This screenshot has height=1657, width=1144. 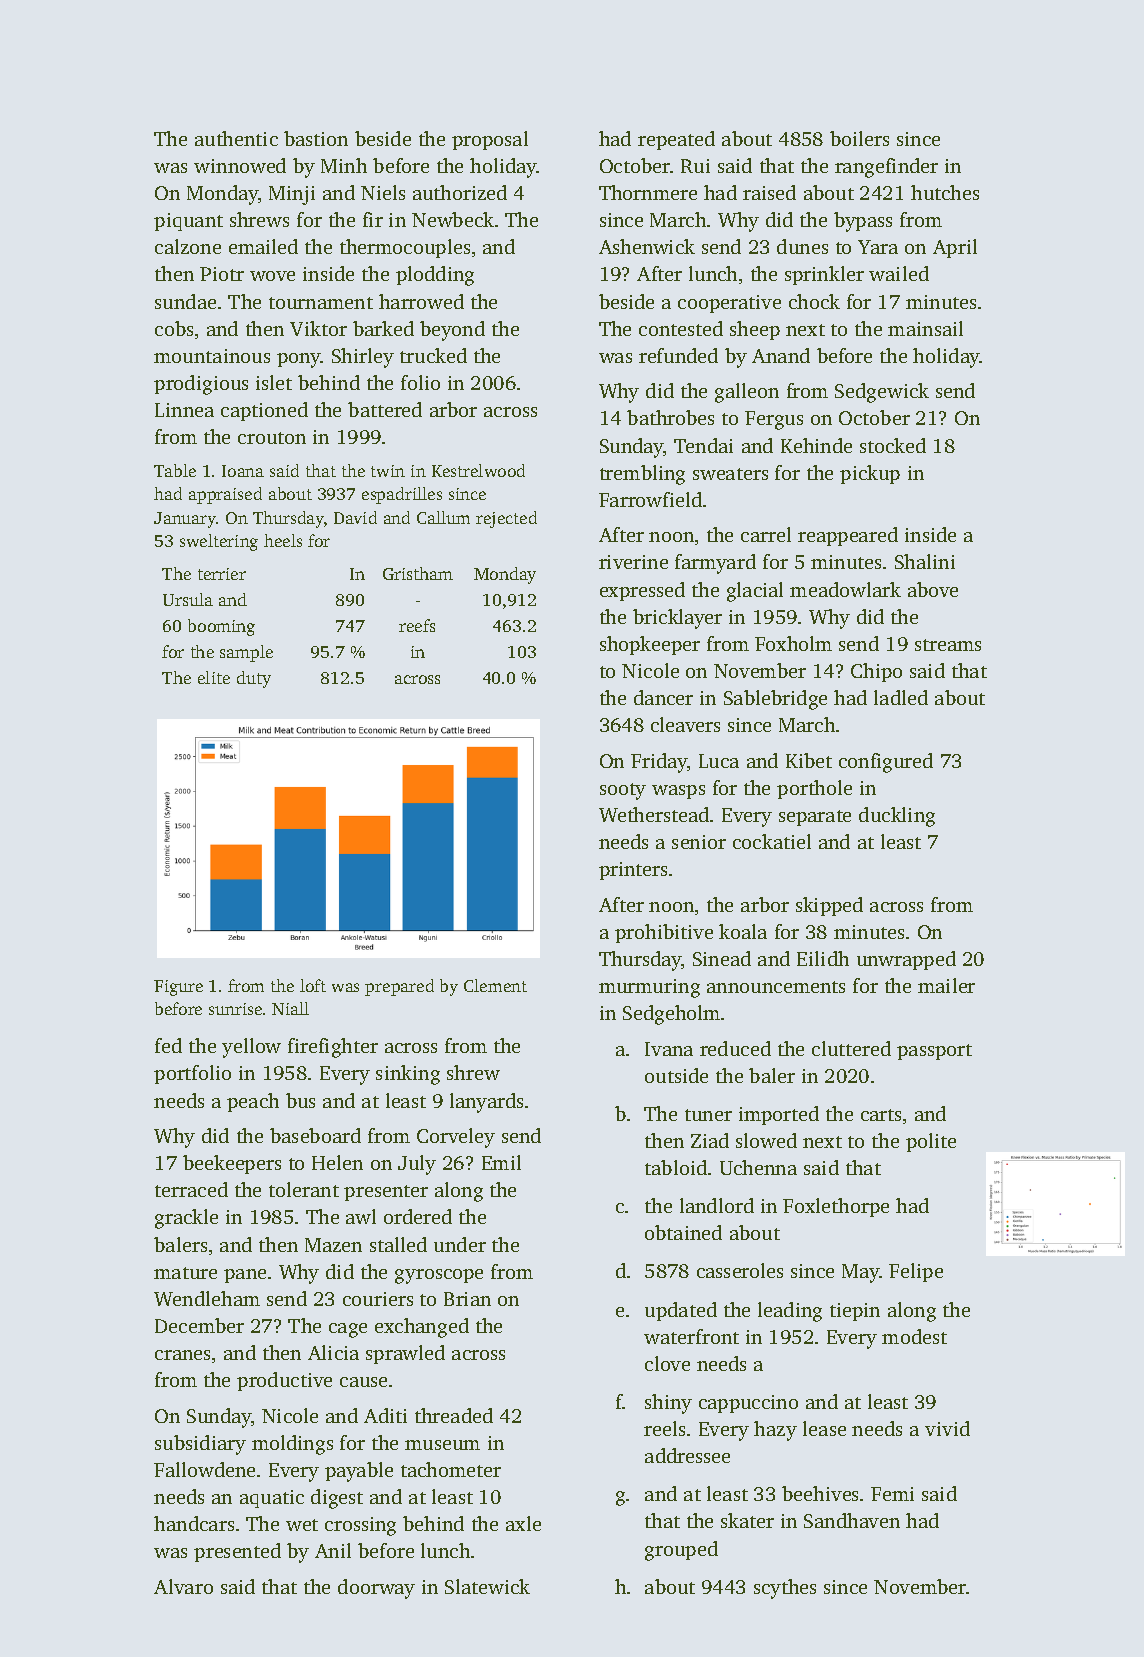 I want to click on dancer, so click(x=663, y=697).
